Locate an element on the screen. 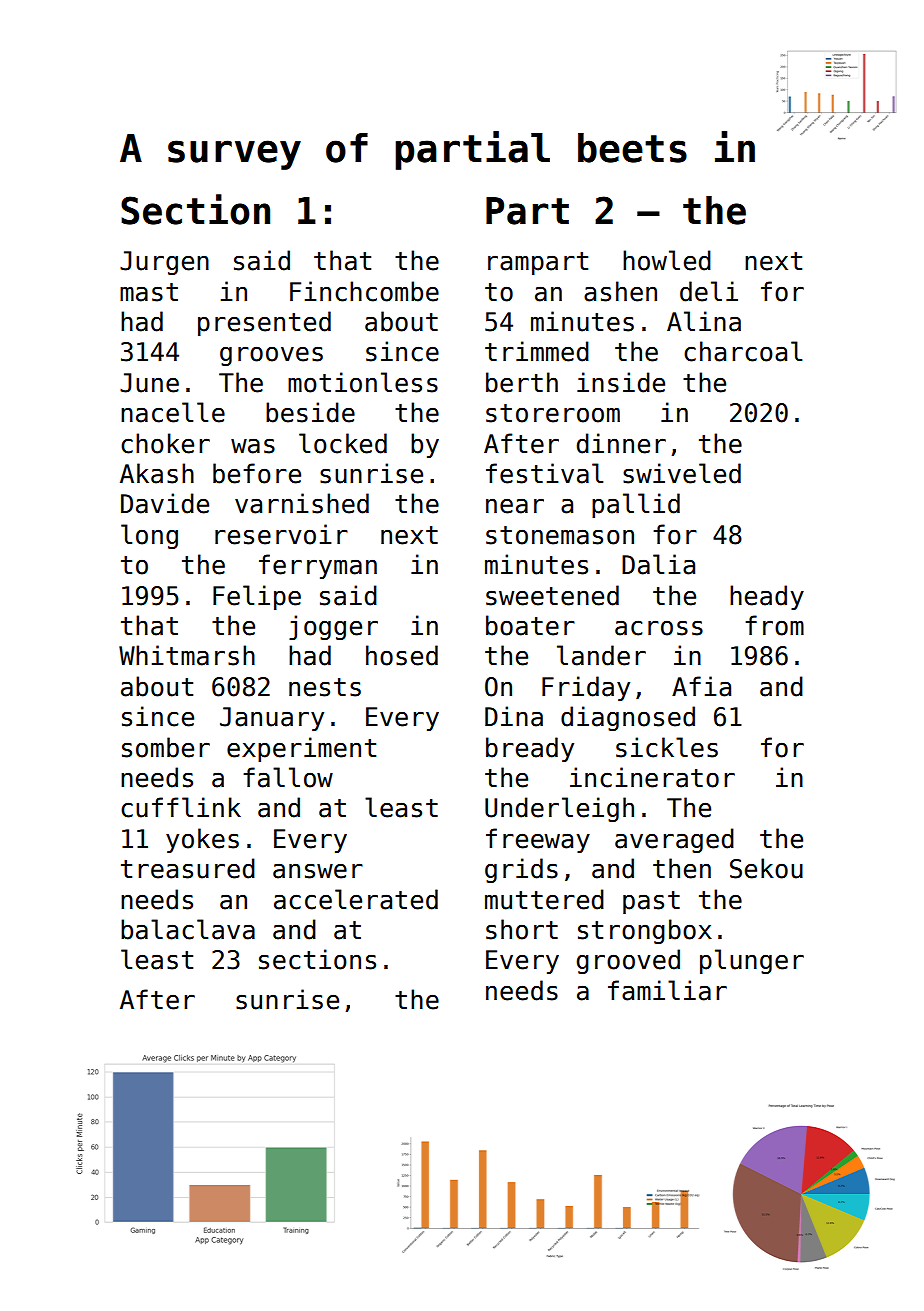 This screenshot has height=1311, width=924. Felipe is located at coordinates (257, 597).
